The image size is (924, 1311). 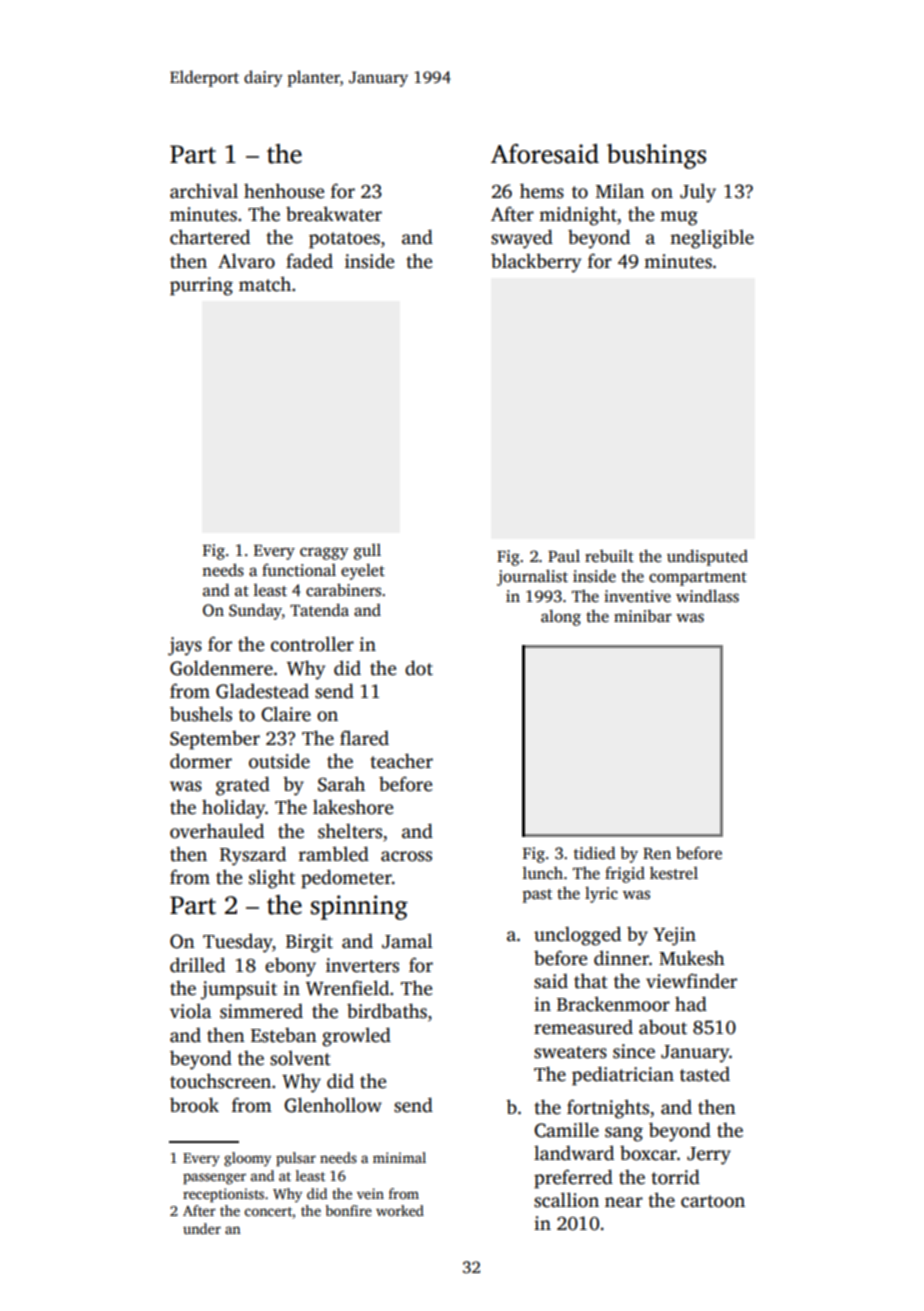 What do you see at coordinates (324, 553) in the screenshot?
I see `craggy` at bounding box center [324, 553].
